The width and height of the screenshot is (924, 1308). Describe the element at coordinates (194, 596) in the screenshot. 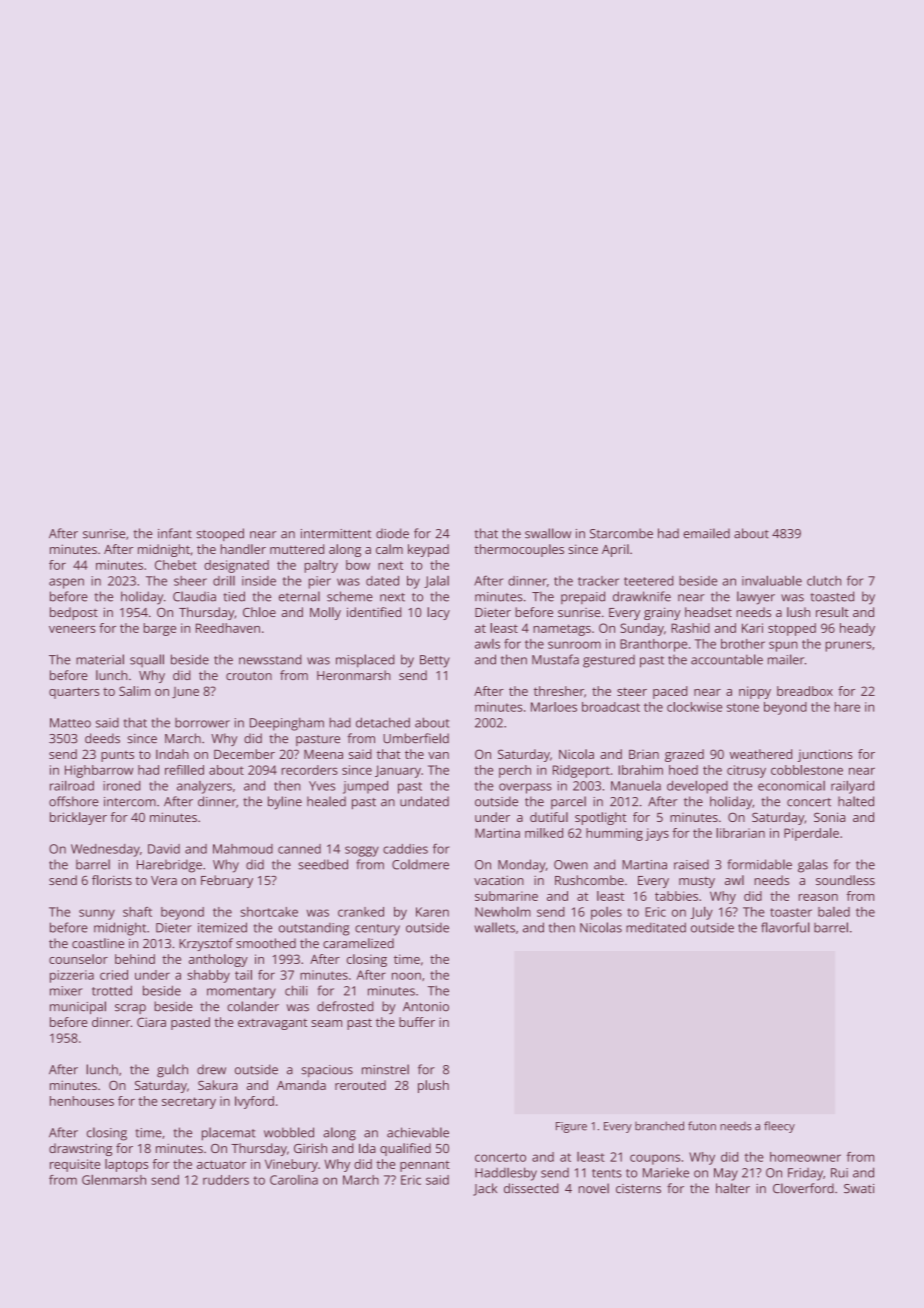

I see `Claudia` at that location.
